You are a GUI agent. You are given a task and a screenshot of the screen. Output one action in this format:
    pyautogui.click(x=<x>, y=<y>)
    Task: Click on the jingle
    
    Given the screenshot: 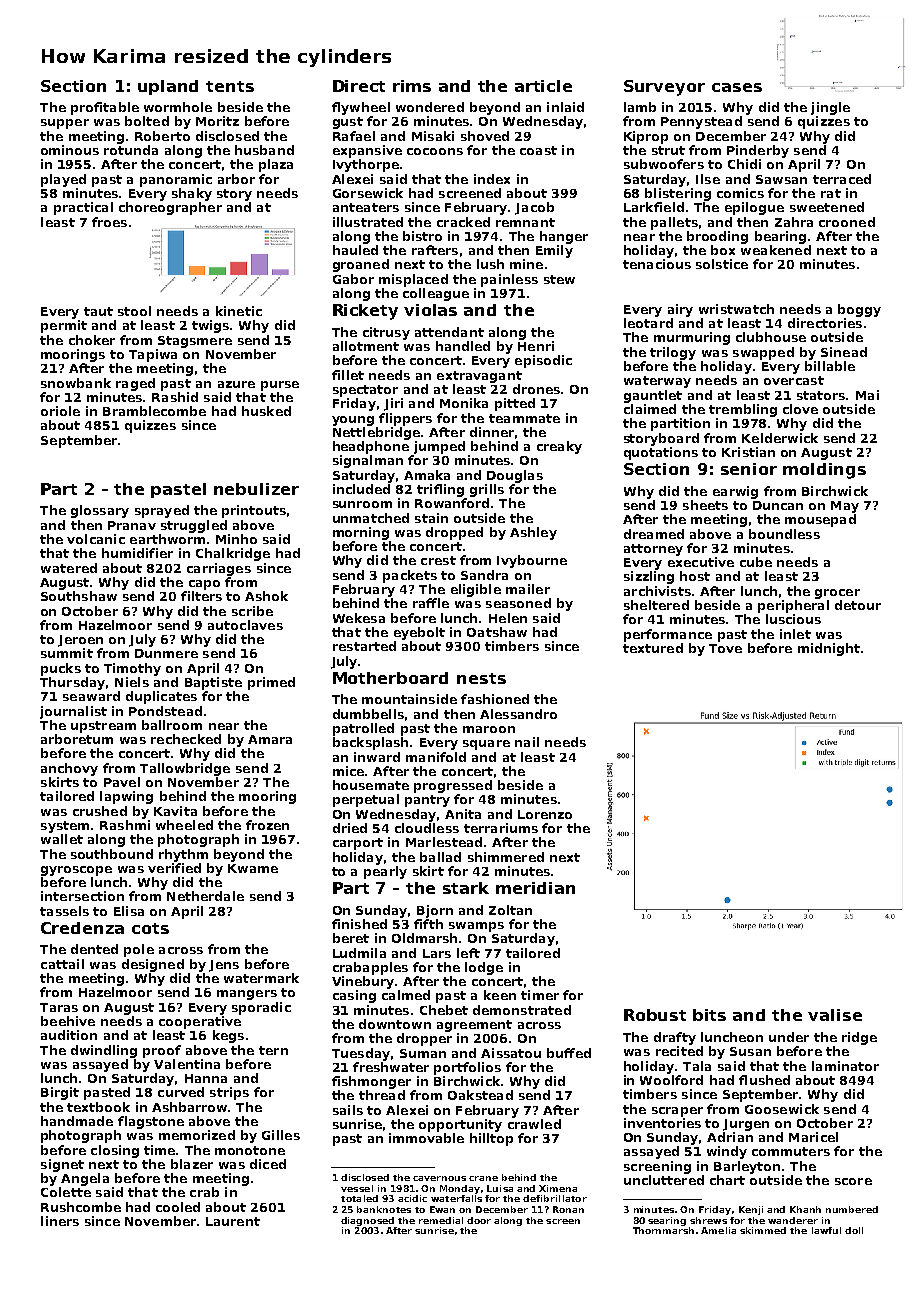 What is the action you would take?
    pyautogui.click(x=830, y=108)
